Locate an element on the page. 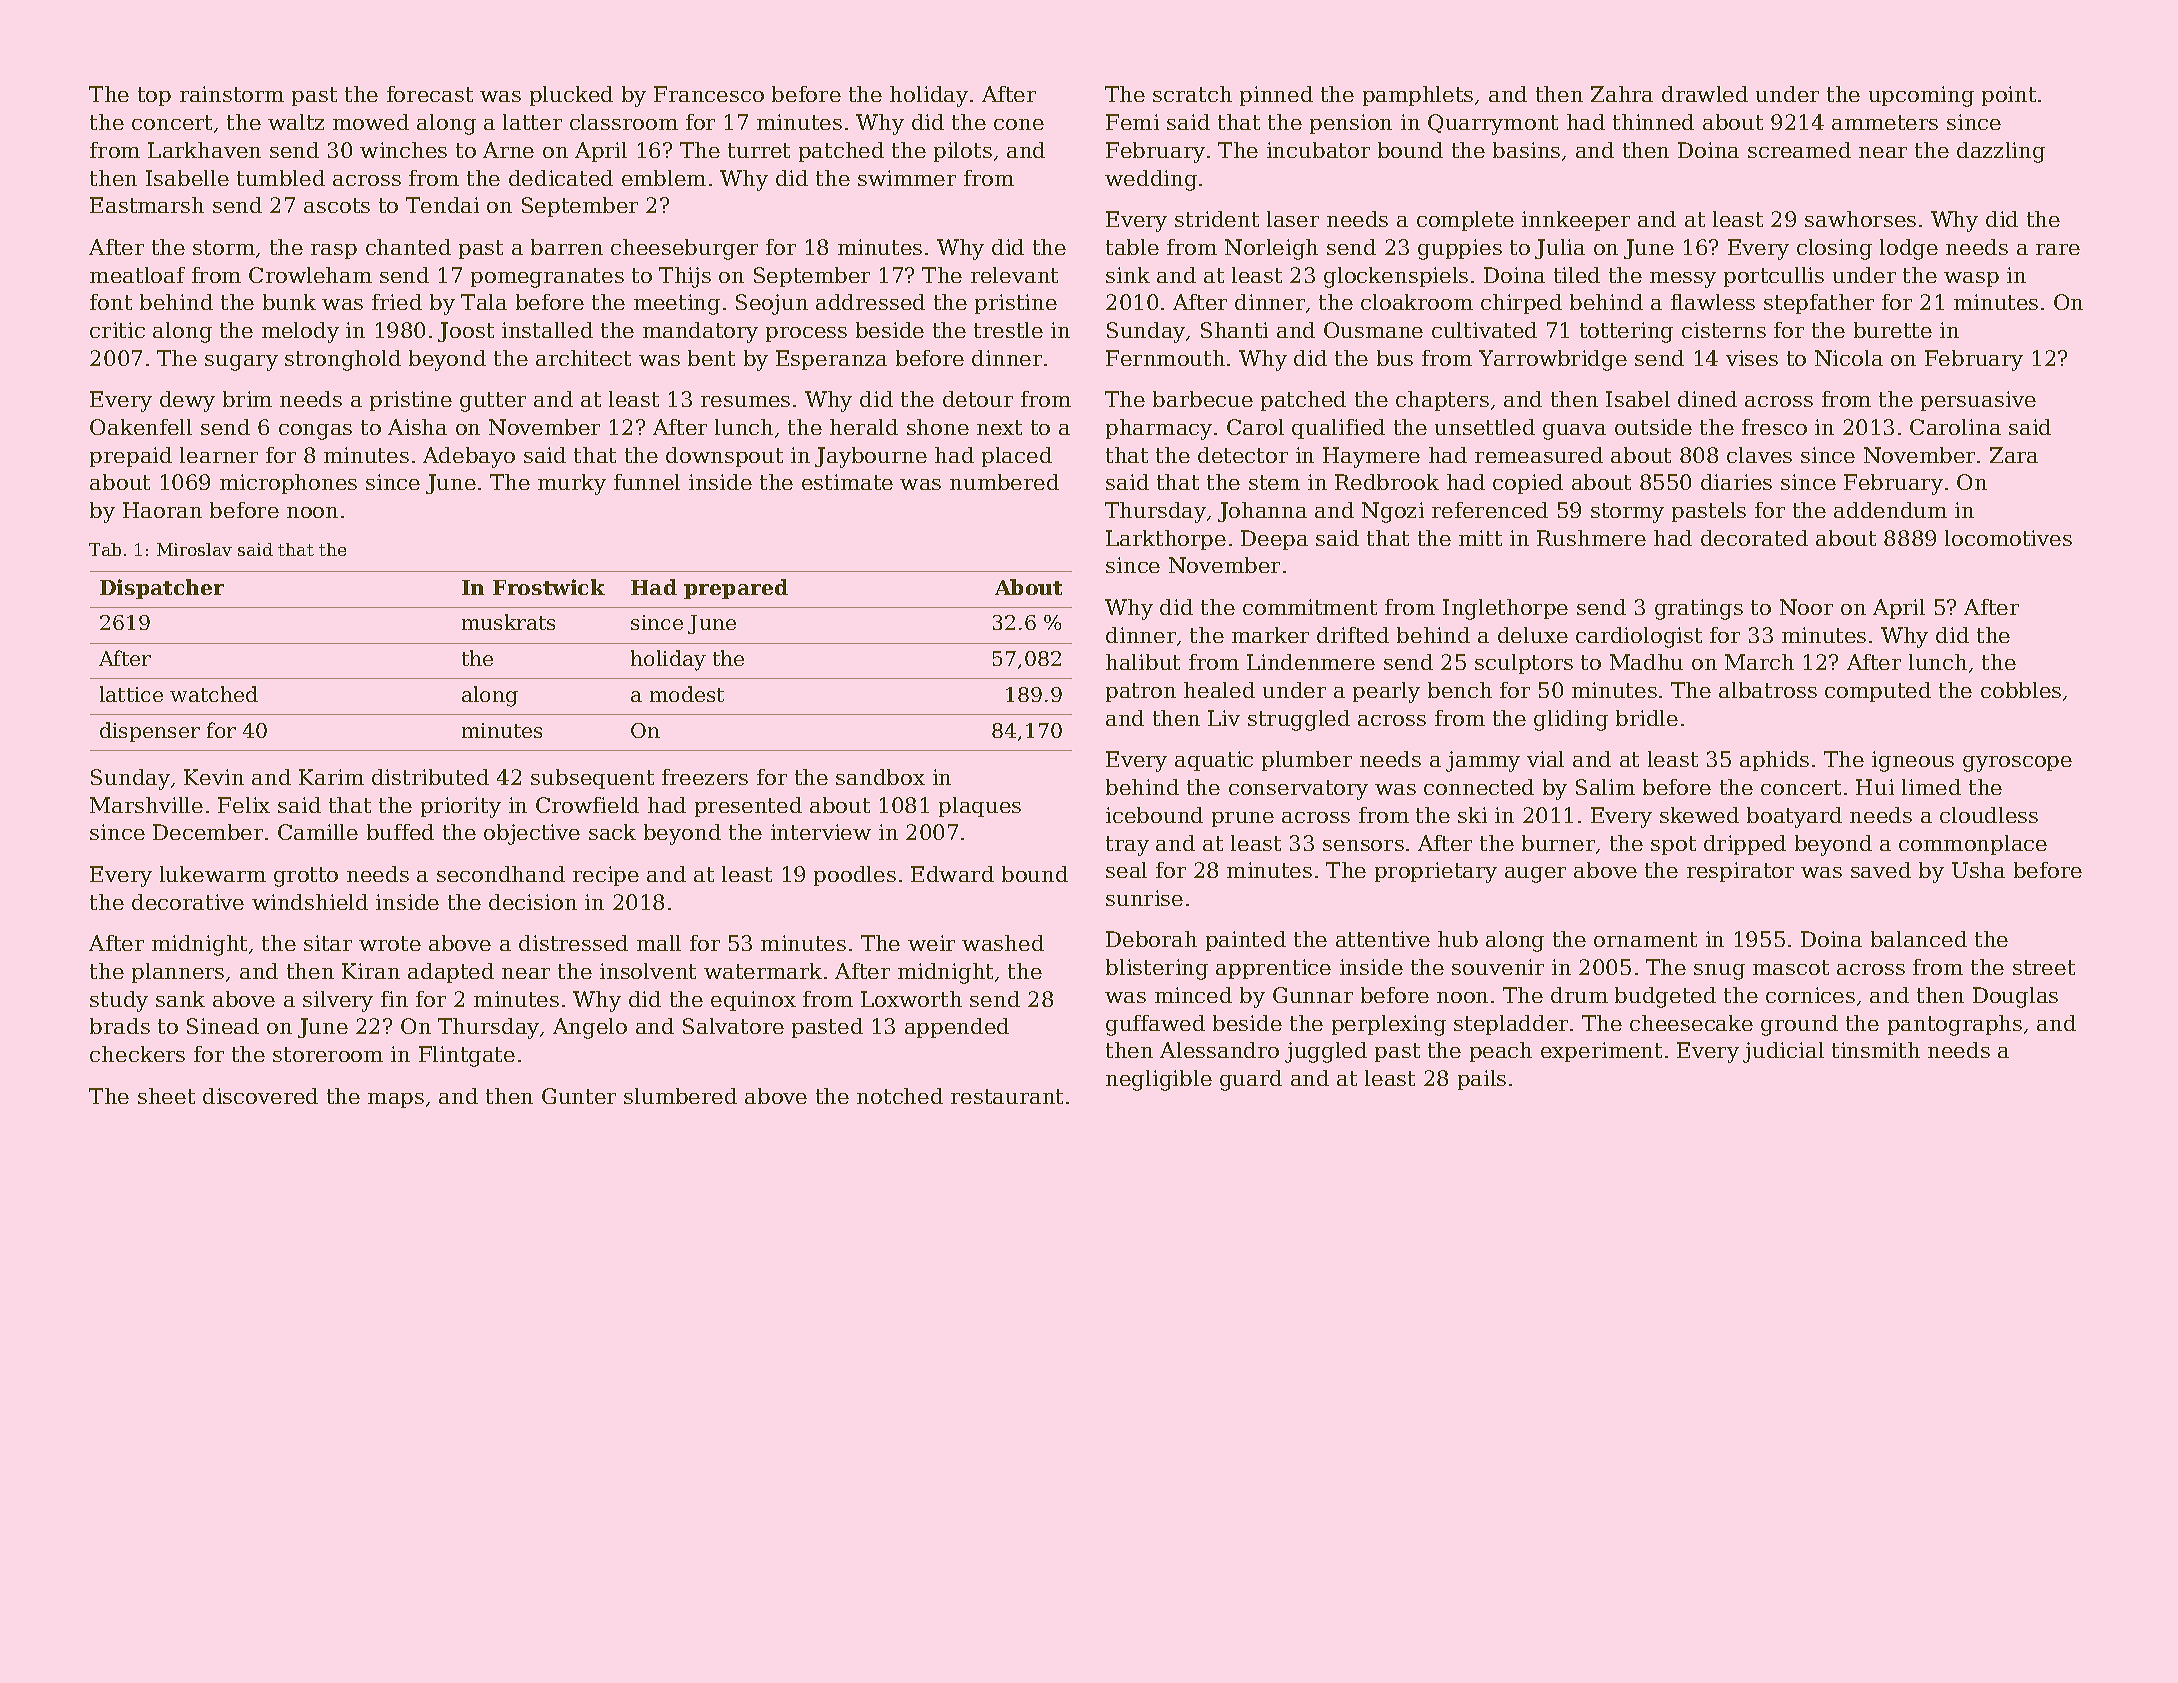 The height and width of the page is (1683, 2178). March is located at coordinates (1759, 662).
